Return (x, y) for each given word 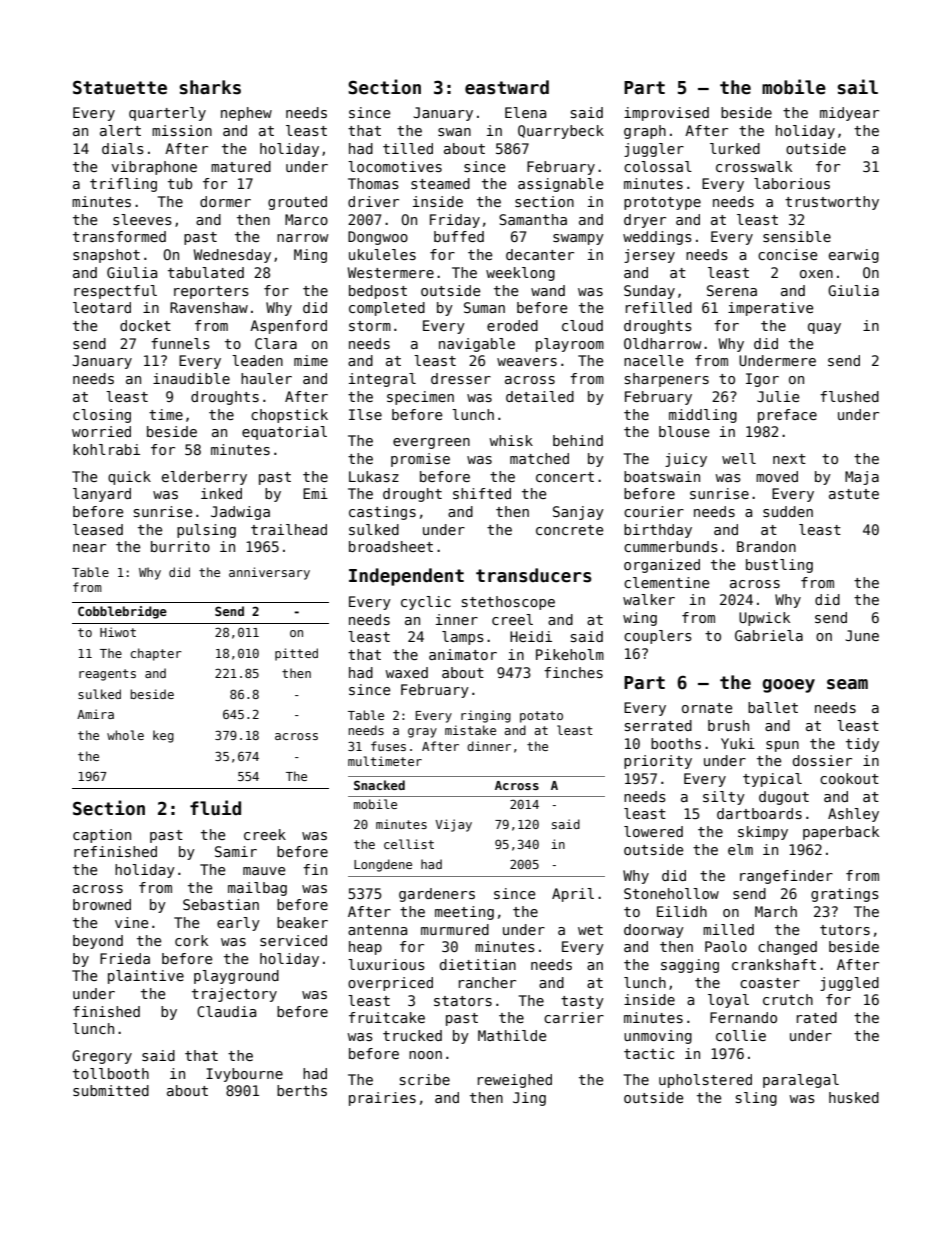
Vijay (453, 825)
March (776, 911)
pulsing (206, 531)
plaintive (146, 977)
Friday (455, 221)
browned (102, 904)
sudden (788, 511)
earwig (854, 256)
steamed (440, 183)
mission (182, 130)
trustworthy (832, 203)
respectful (115, 292)
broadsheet (391, 546)
